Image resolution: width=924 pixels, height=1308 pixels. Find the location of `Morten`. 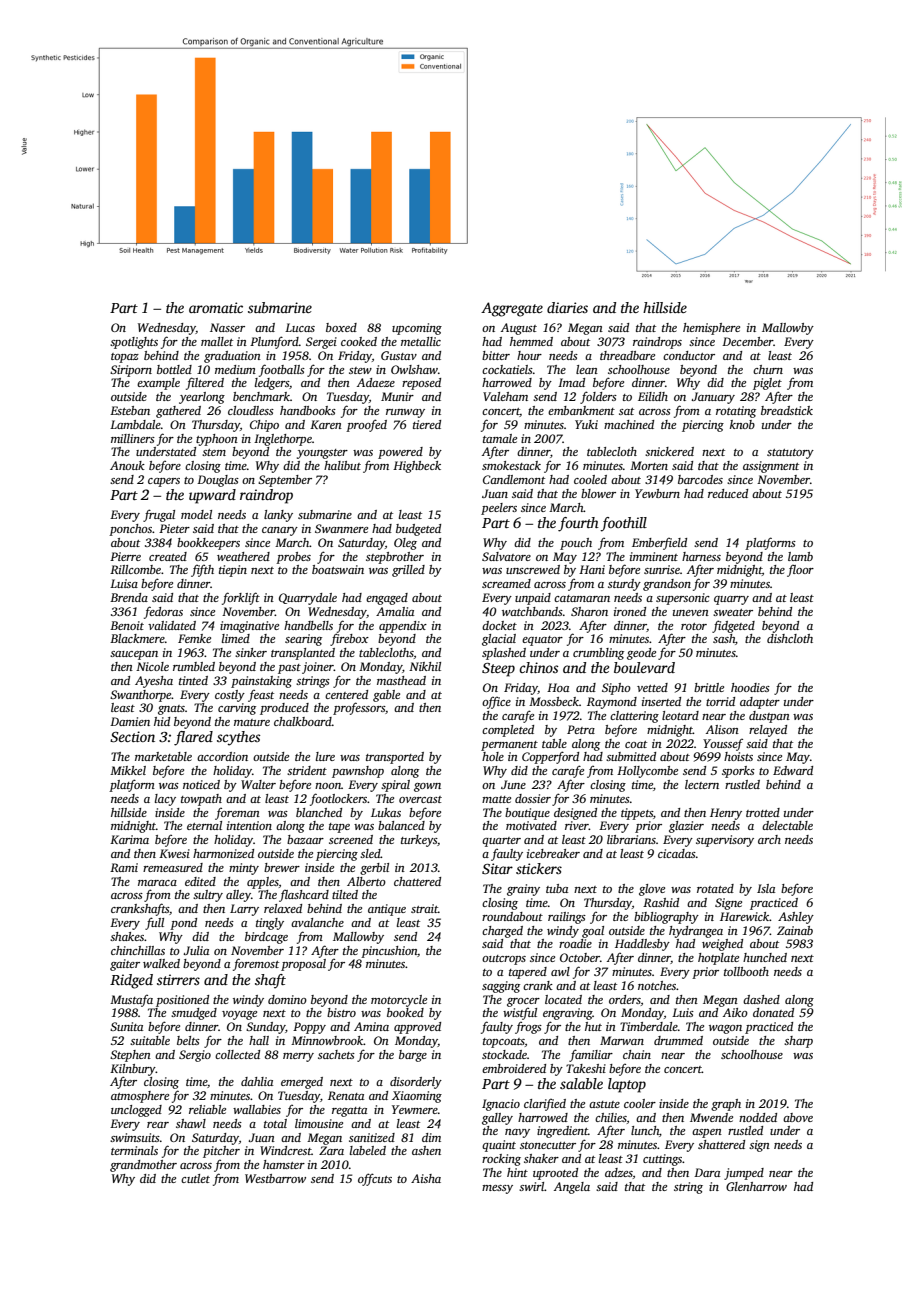

Morten is located at coordinates (649, 465).
